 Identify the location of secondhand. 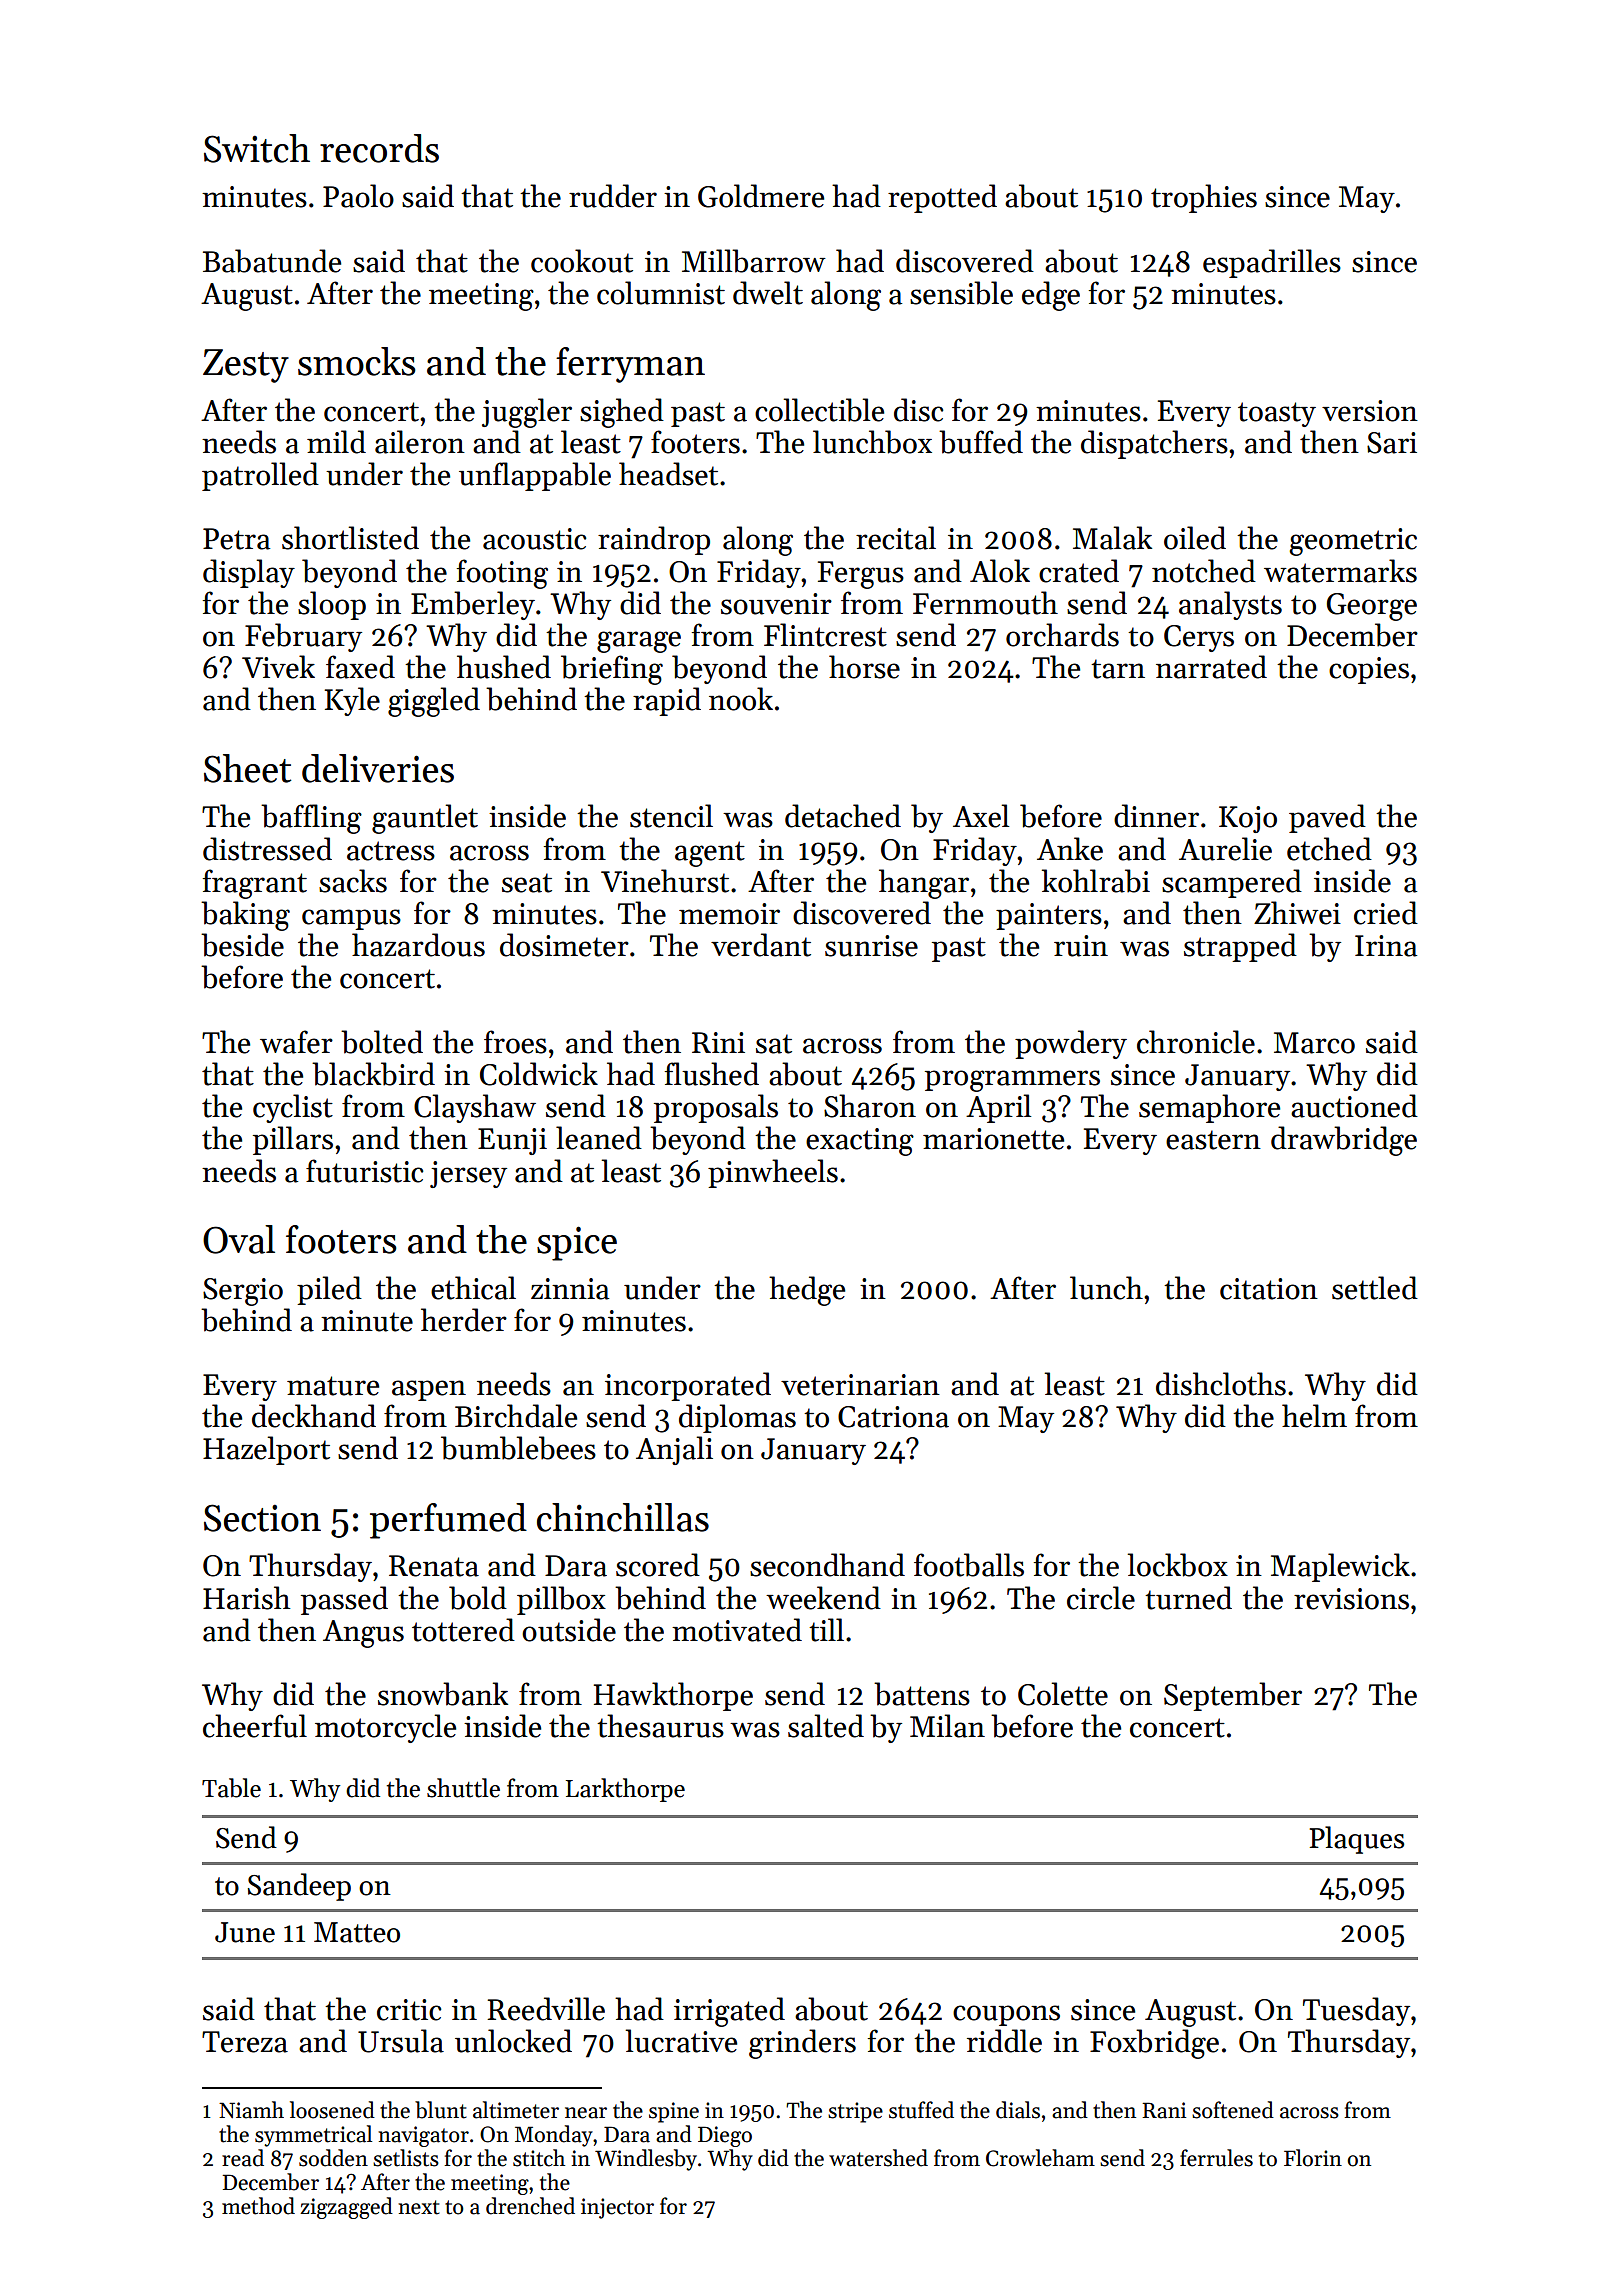
(827, 1565).
